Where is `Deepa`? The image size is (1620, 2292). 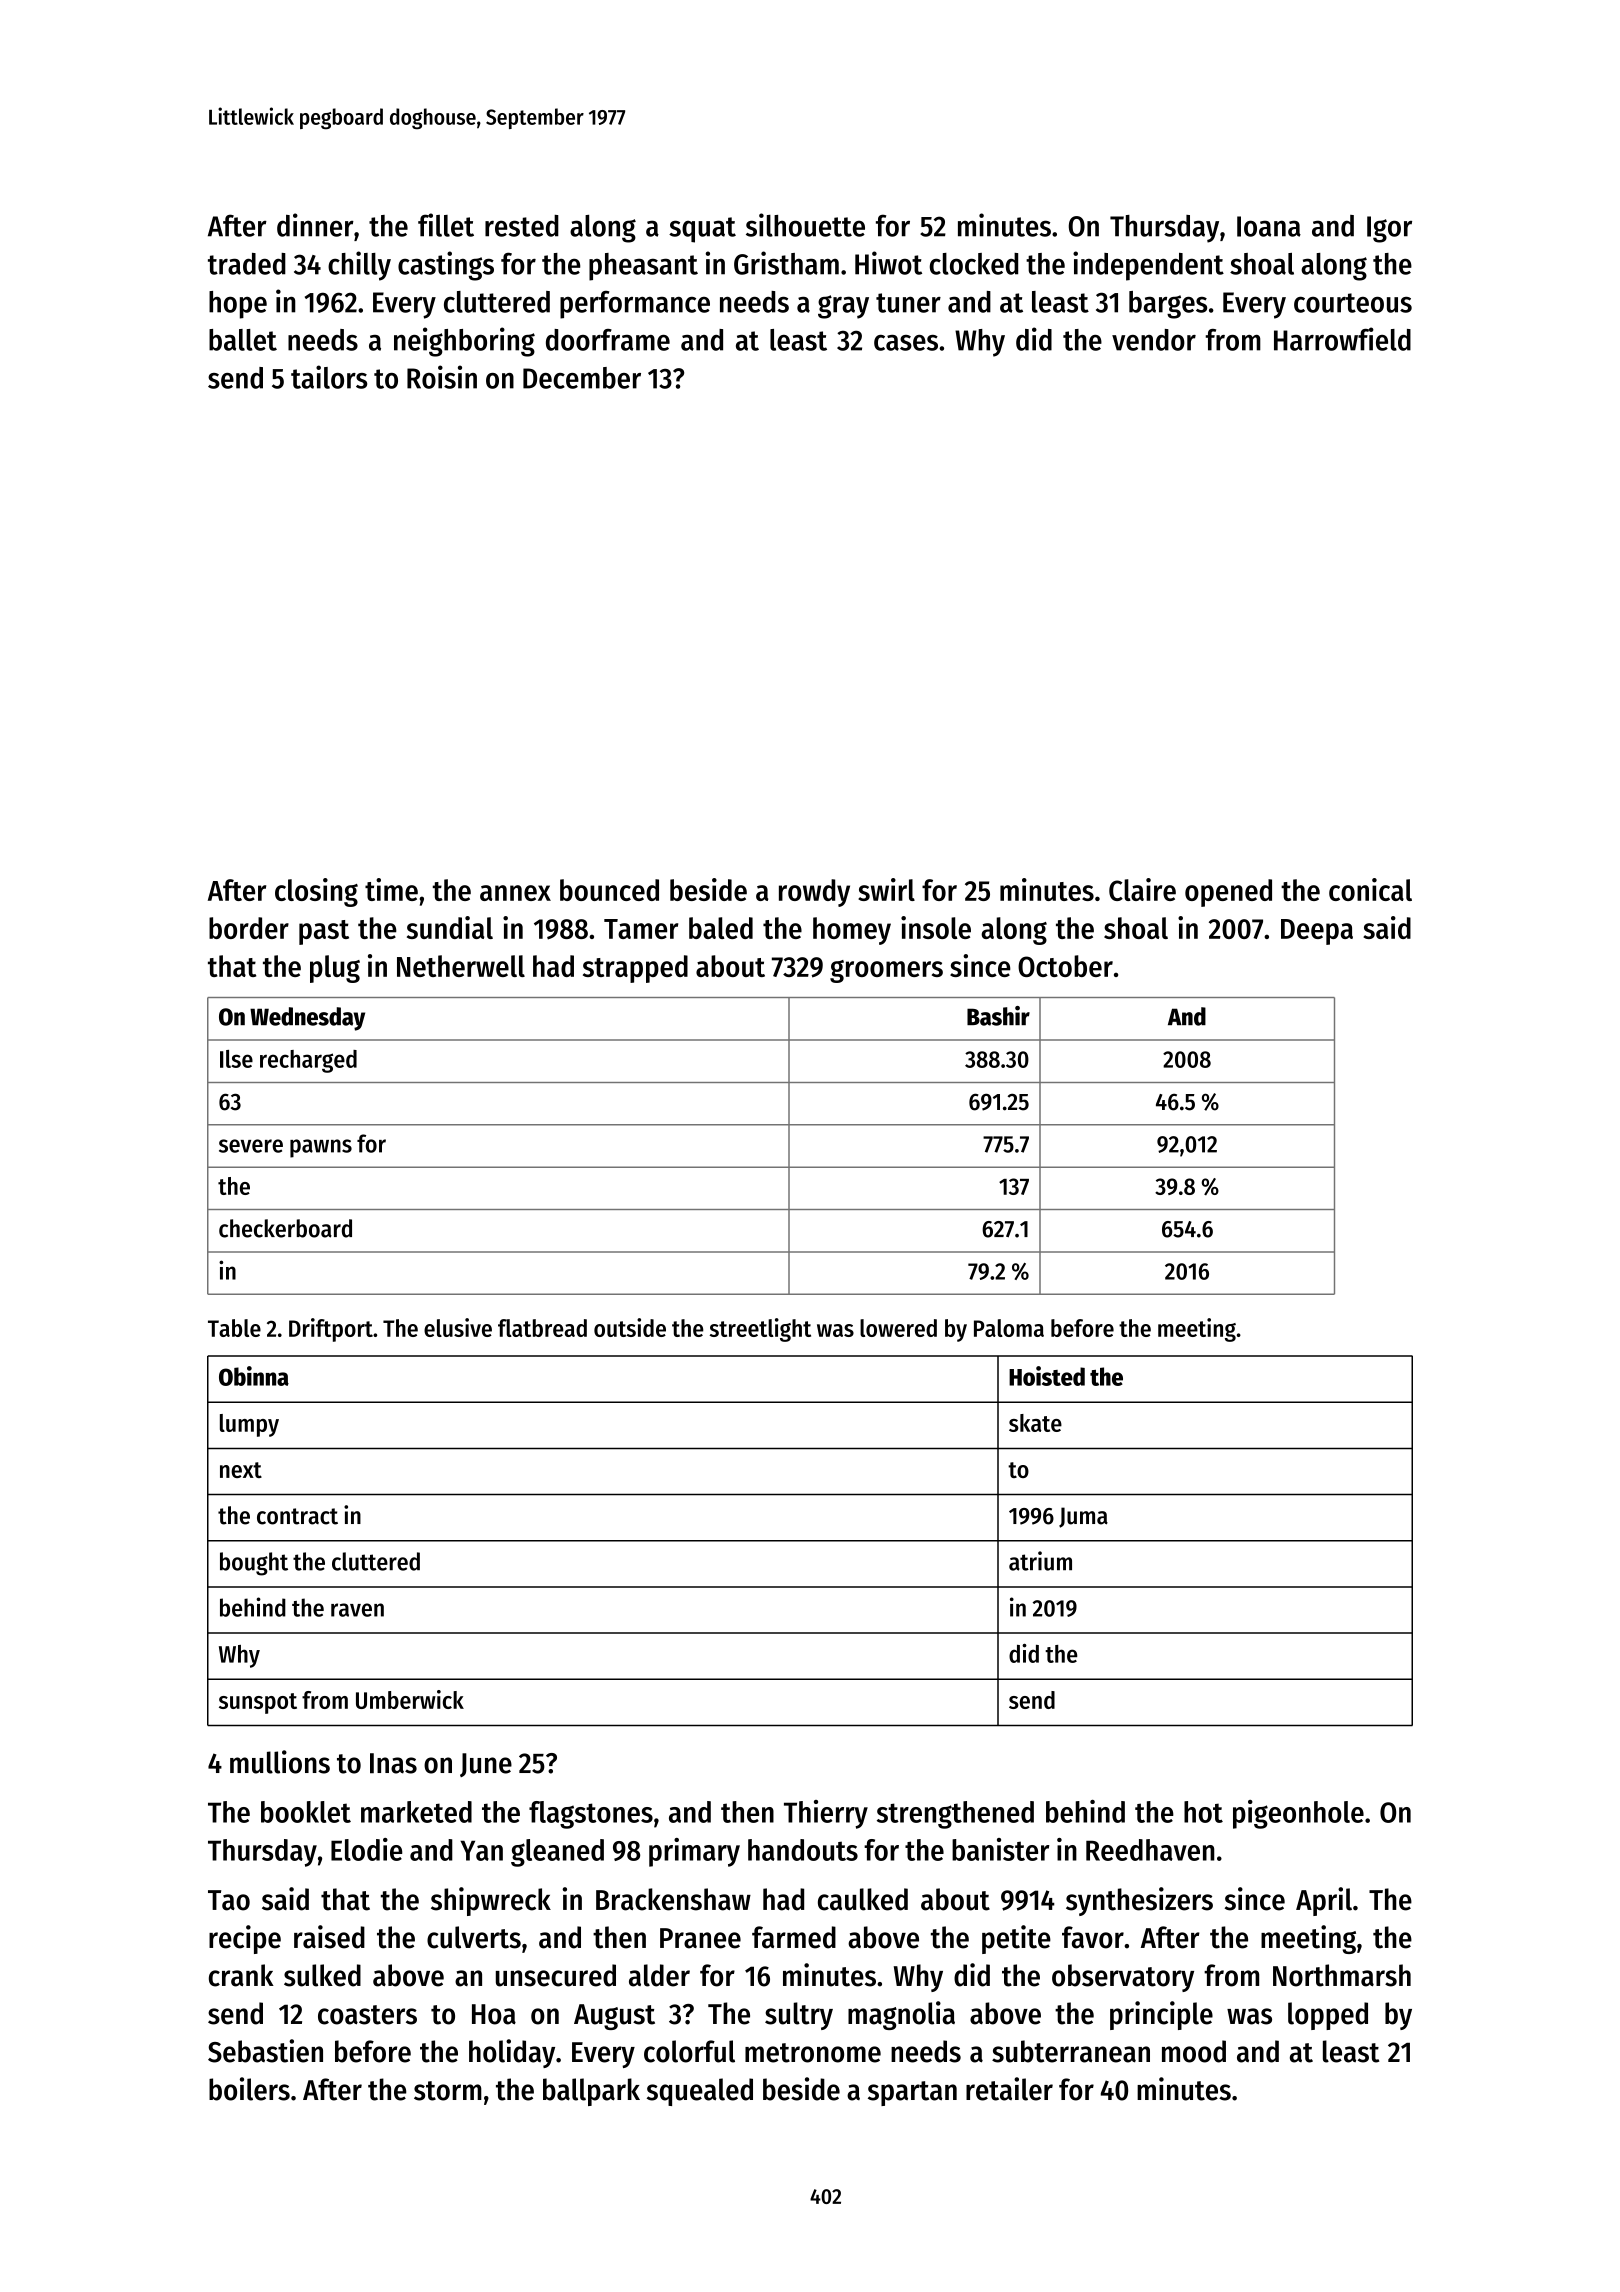 Deepa is located at coordinates (1317, 932).
